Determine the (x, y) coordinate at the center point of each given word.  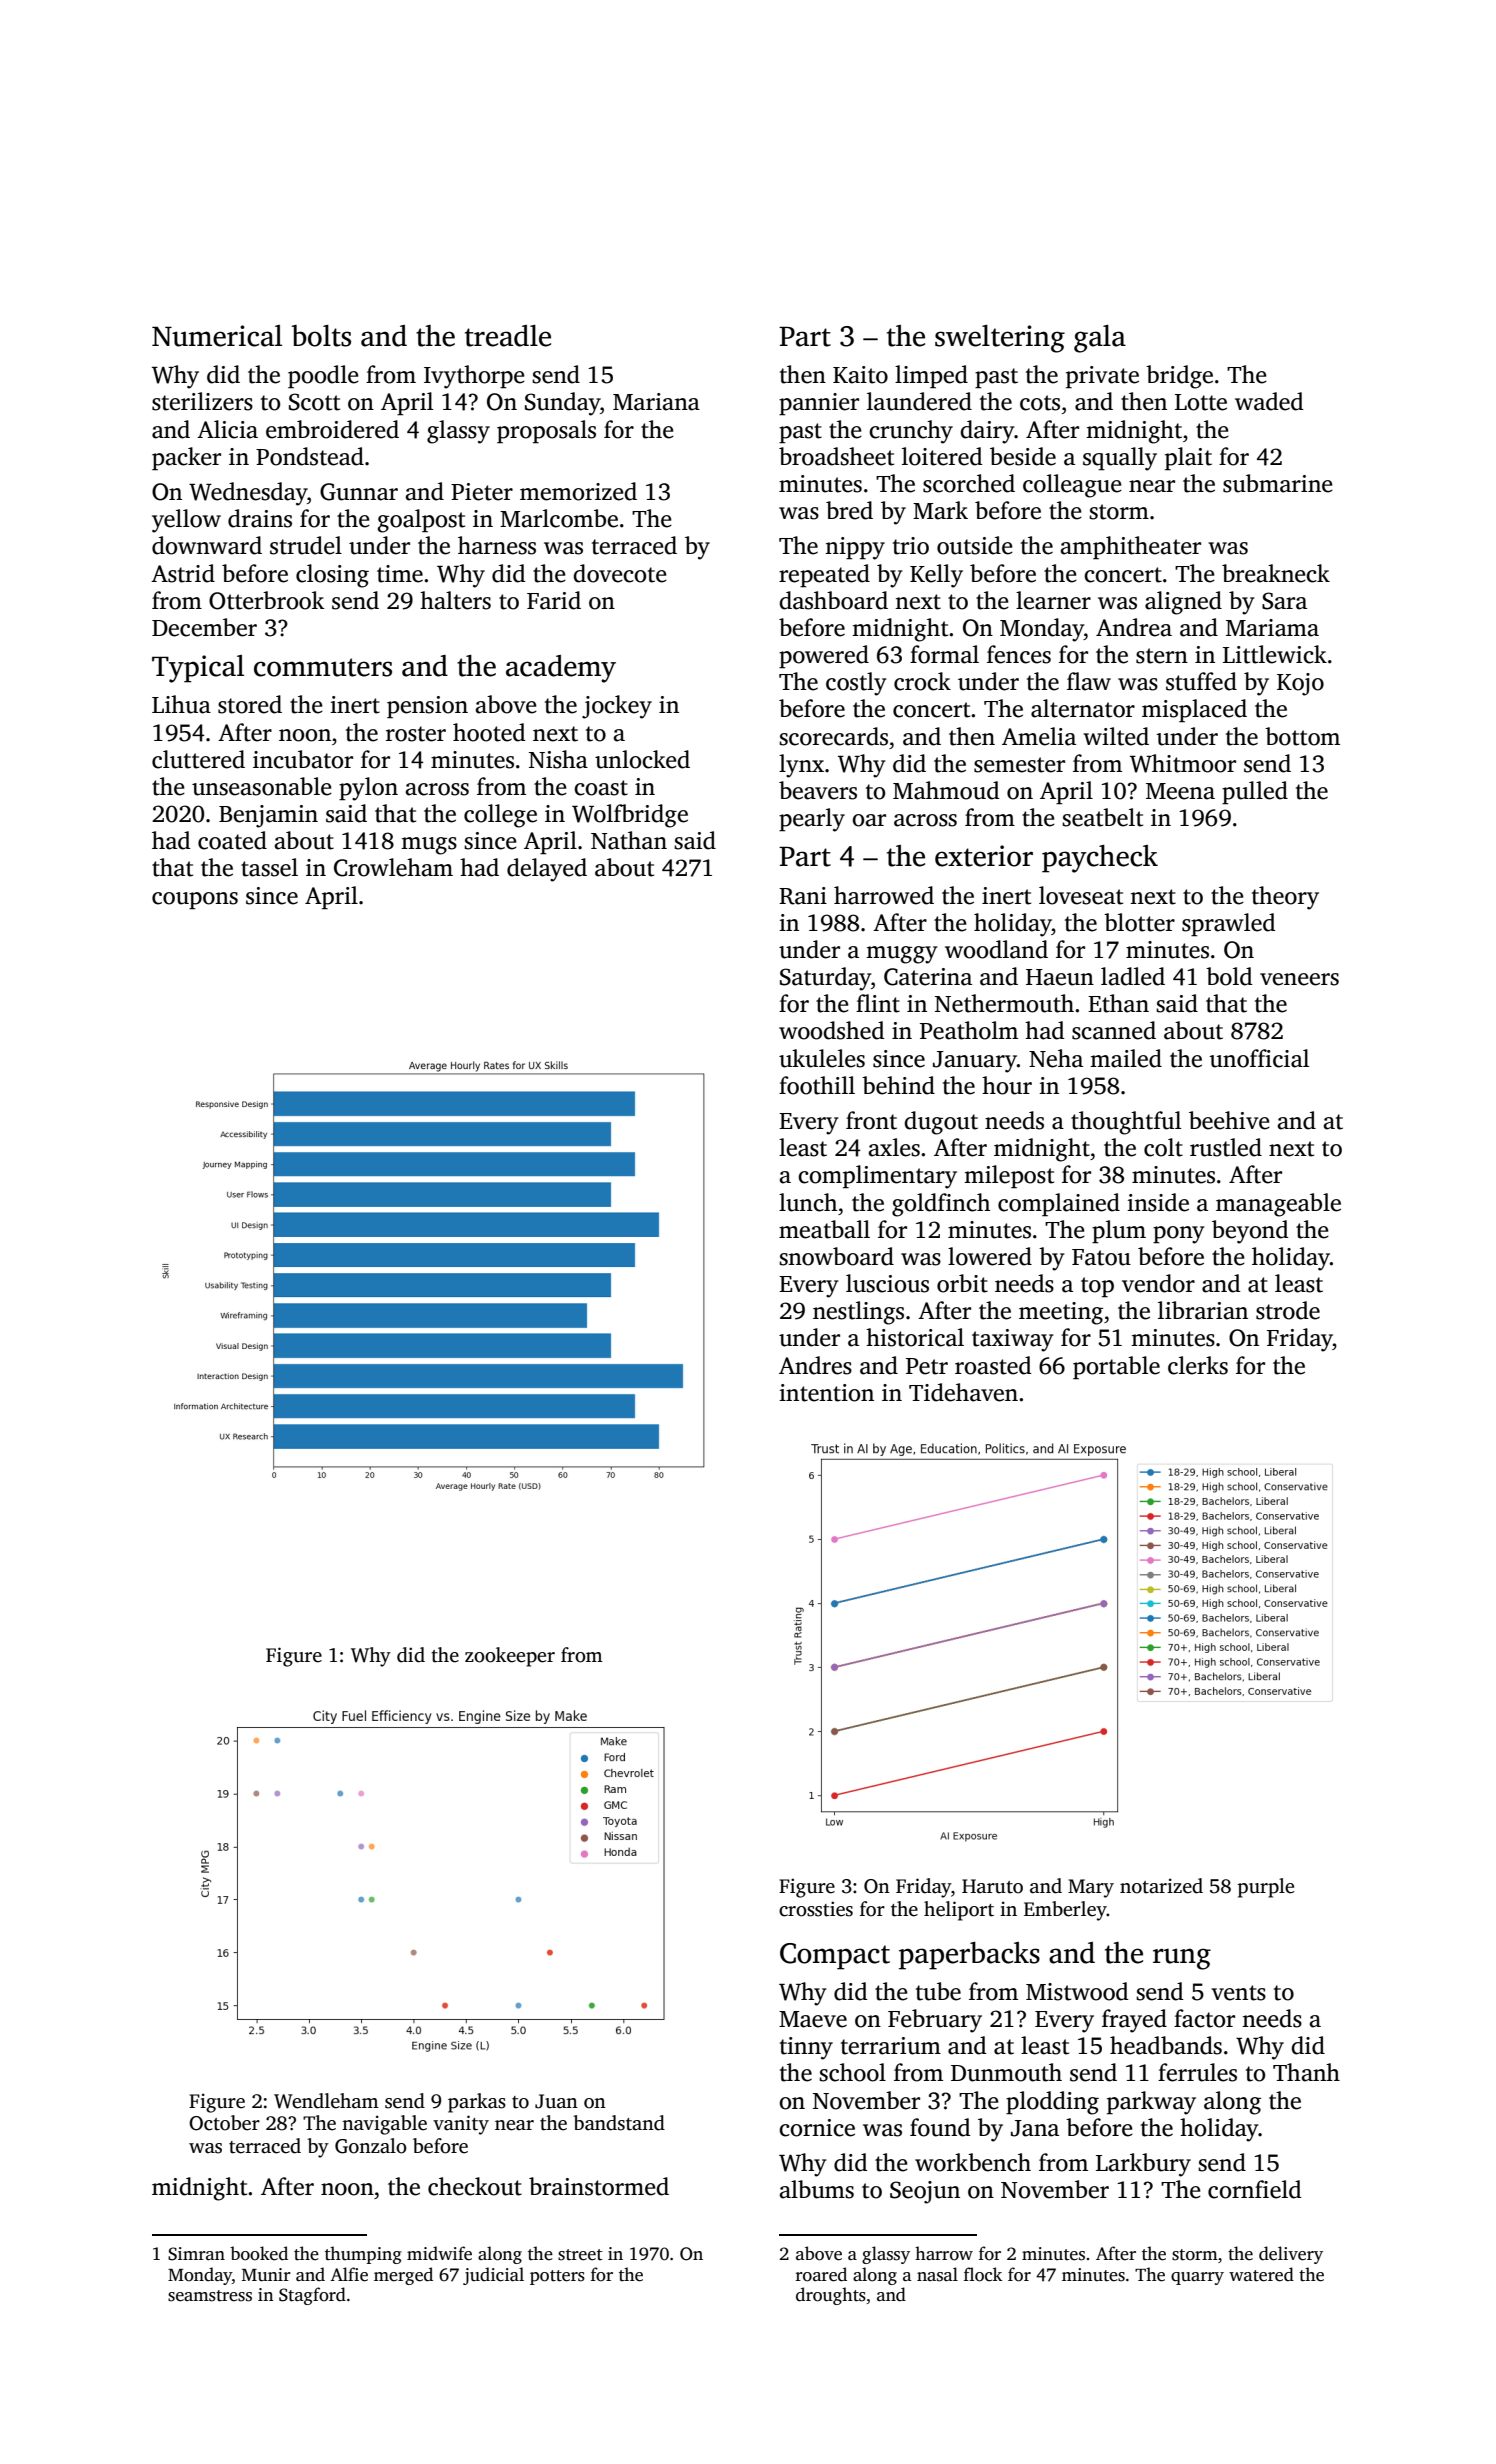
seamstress (210, 2296)
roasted (993, 1365)
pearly (812, 820)
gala (1100, 339)
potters (557, 2277)
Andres (815, 1365)
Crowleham (393, 867)
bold (1229, 976)
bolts (321, 336)
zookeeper (510, 1657)
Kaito (860, 375)
